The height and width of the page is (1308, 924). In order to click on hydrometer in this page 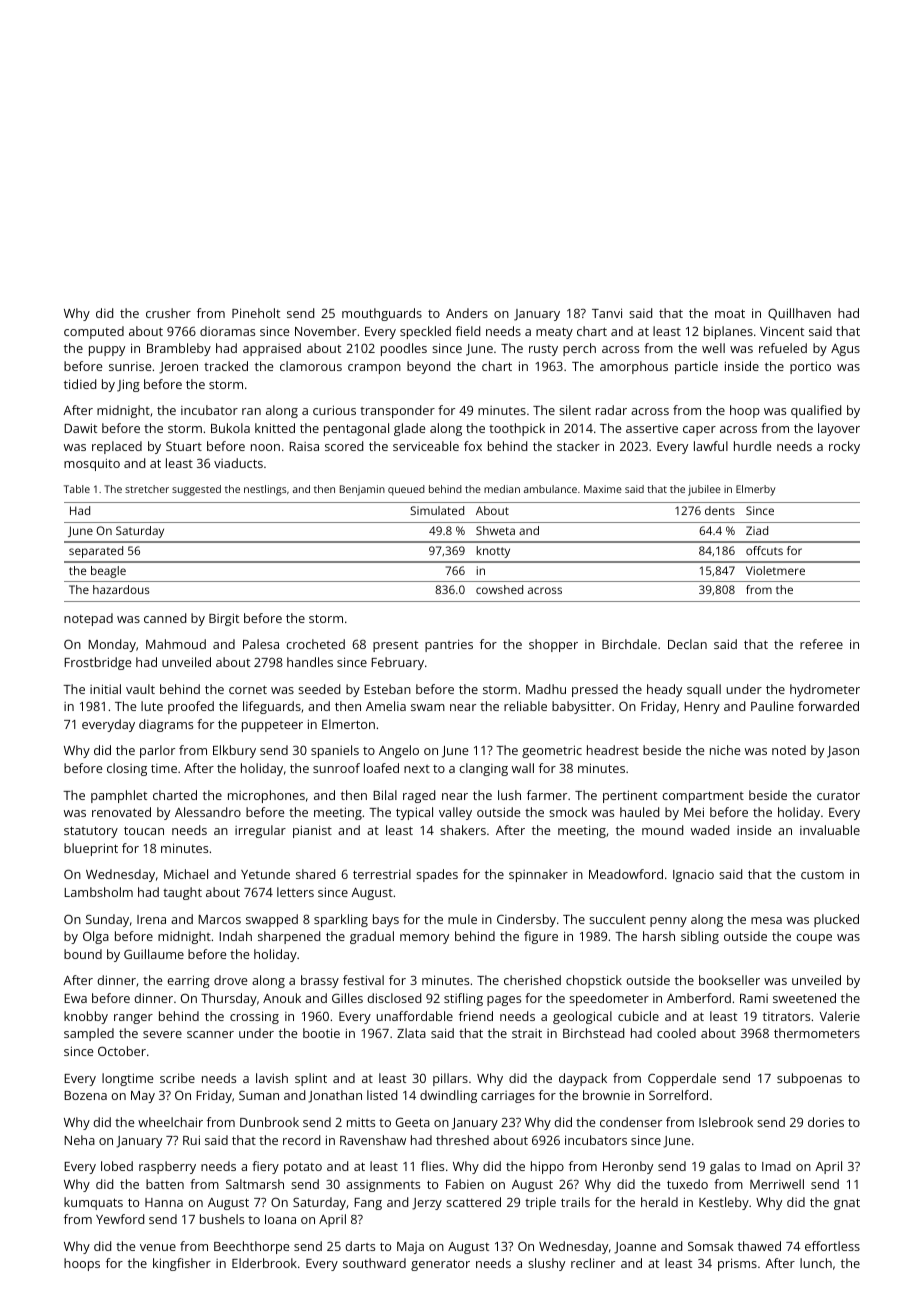, I will do `click(825, 690)`.
